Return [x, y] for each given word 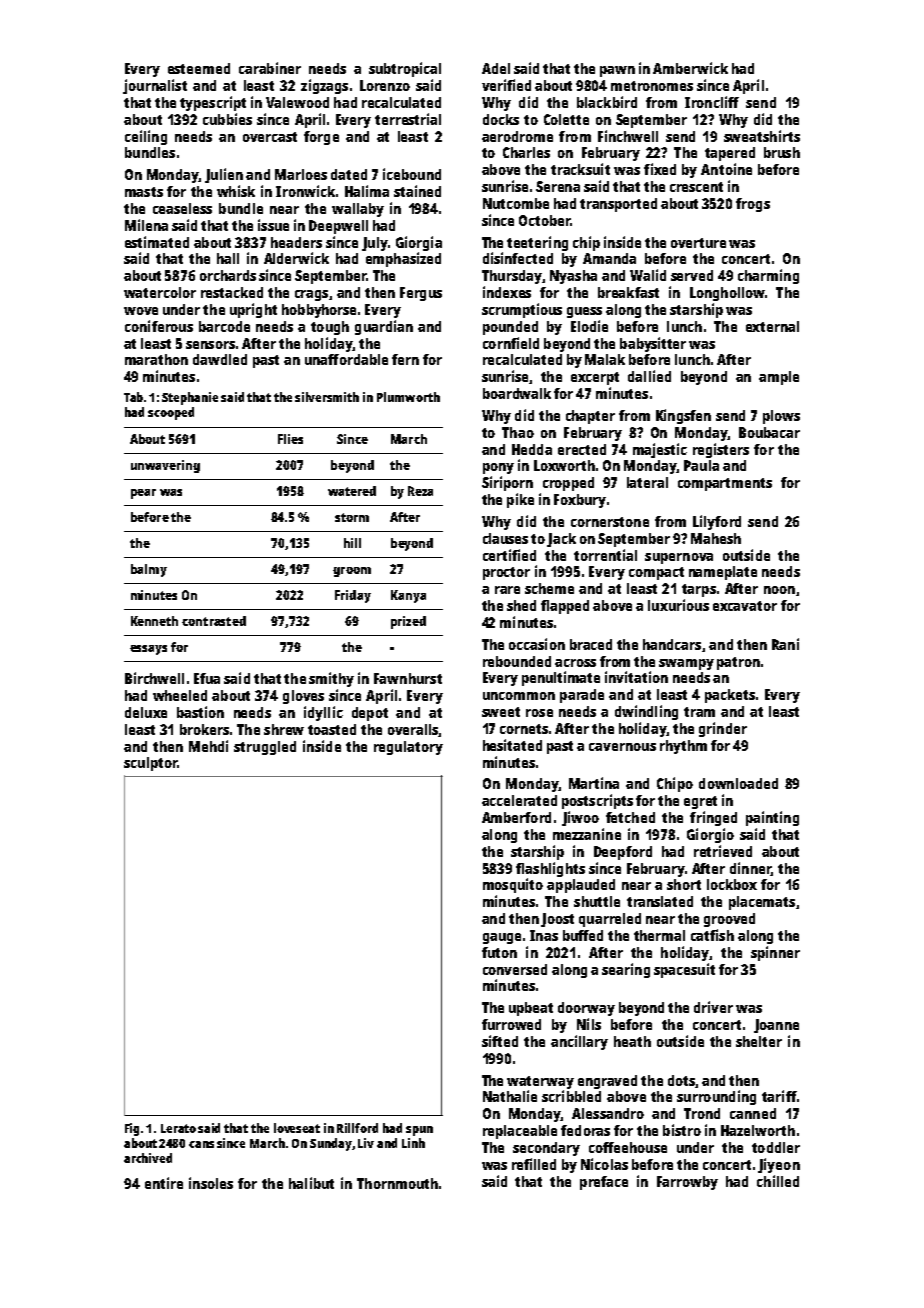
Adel [496, 68]
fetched [630, 817]
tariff [779, 1096]
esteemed [199, 68]
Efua [207, 678]
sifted [500, 1041]
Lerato [178, 1128]
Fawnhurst [408, 678]
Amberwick [690, 68]
